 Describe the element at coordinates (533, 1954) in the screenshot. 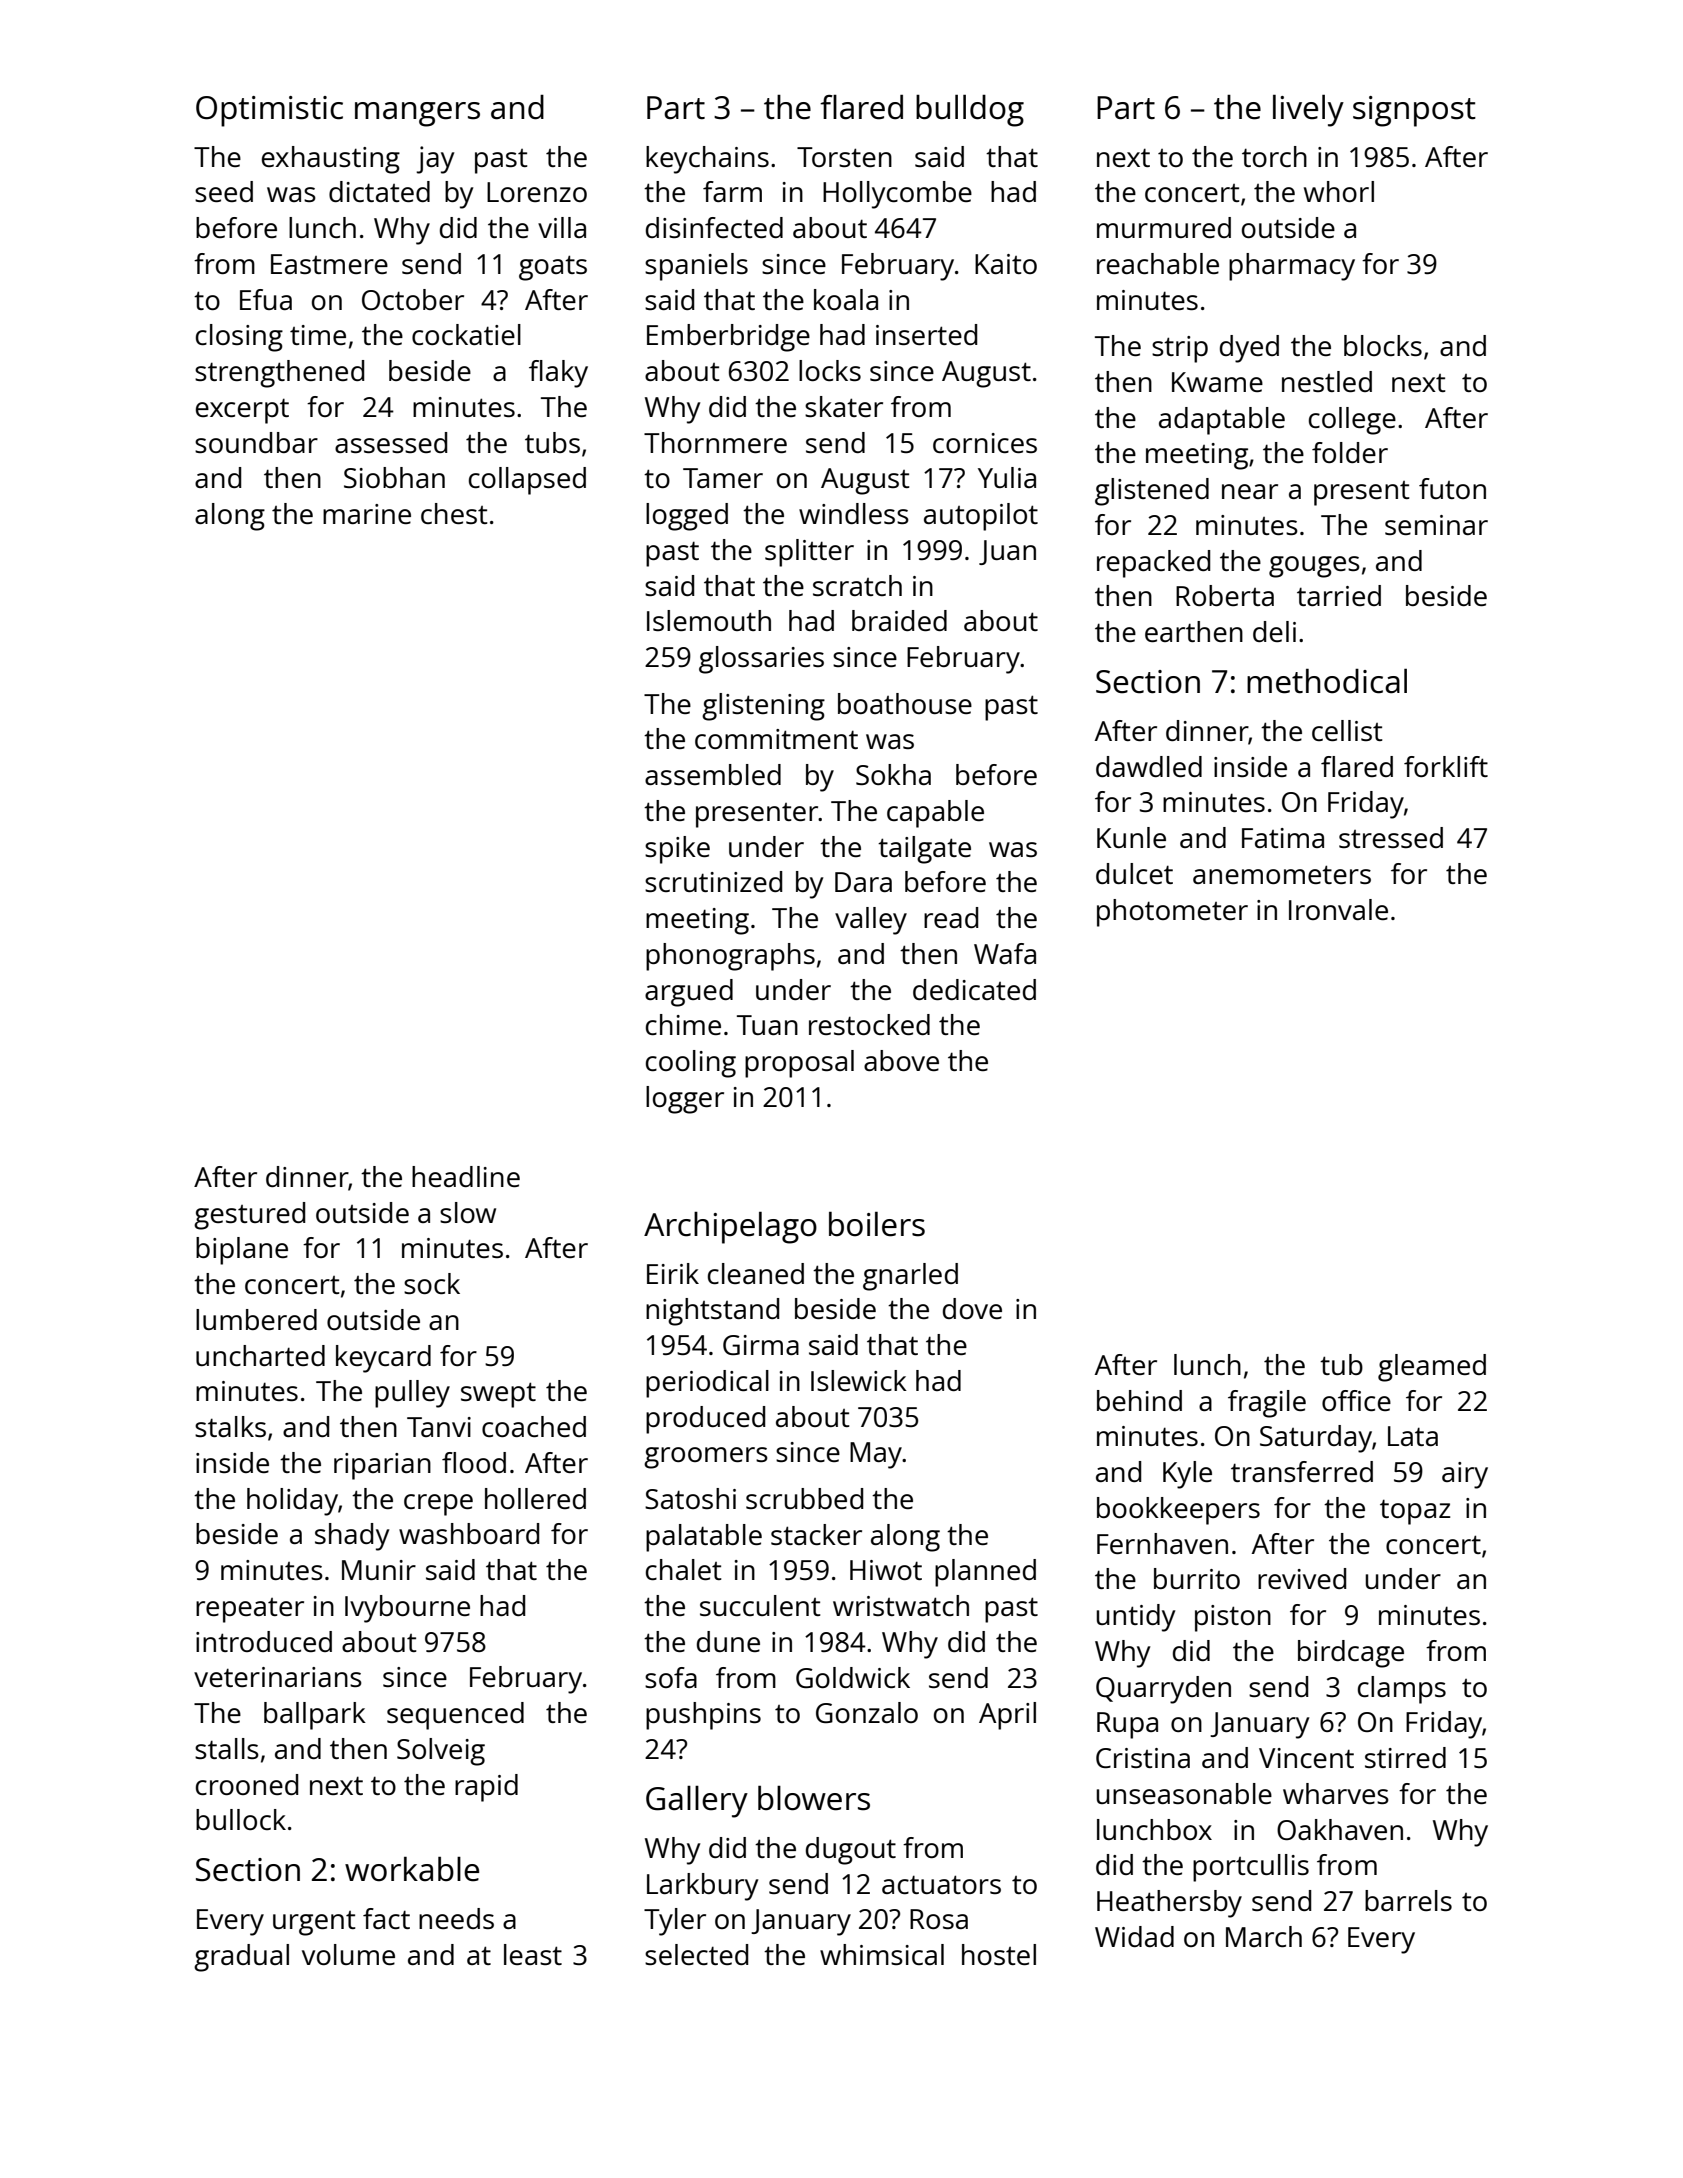

I see `least` at that location.
